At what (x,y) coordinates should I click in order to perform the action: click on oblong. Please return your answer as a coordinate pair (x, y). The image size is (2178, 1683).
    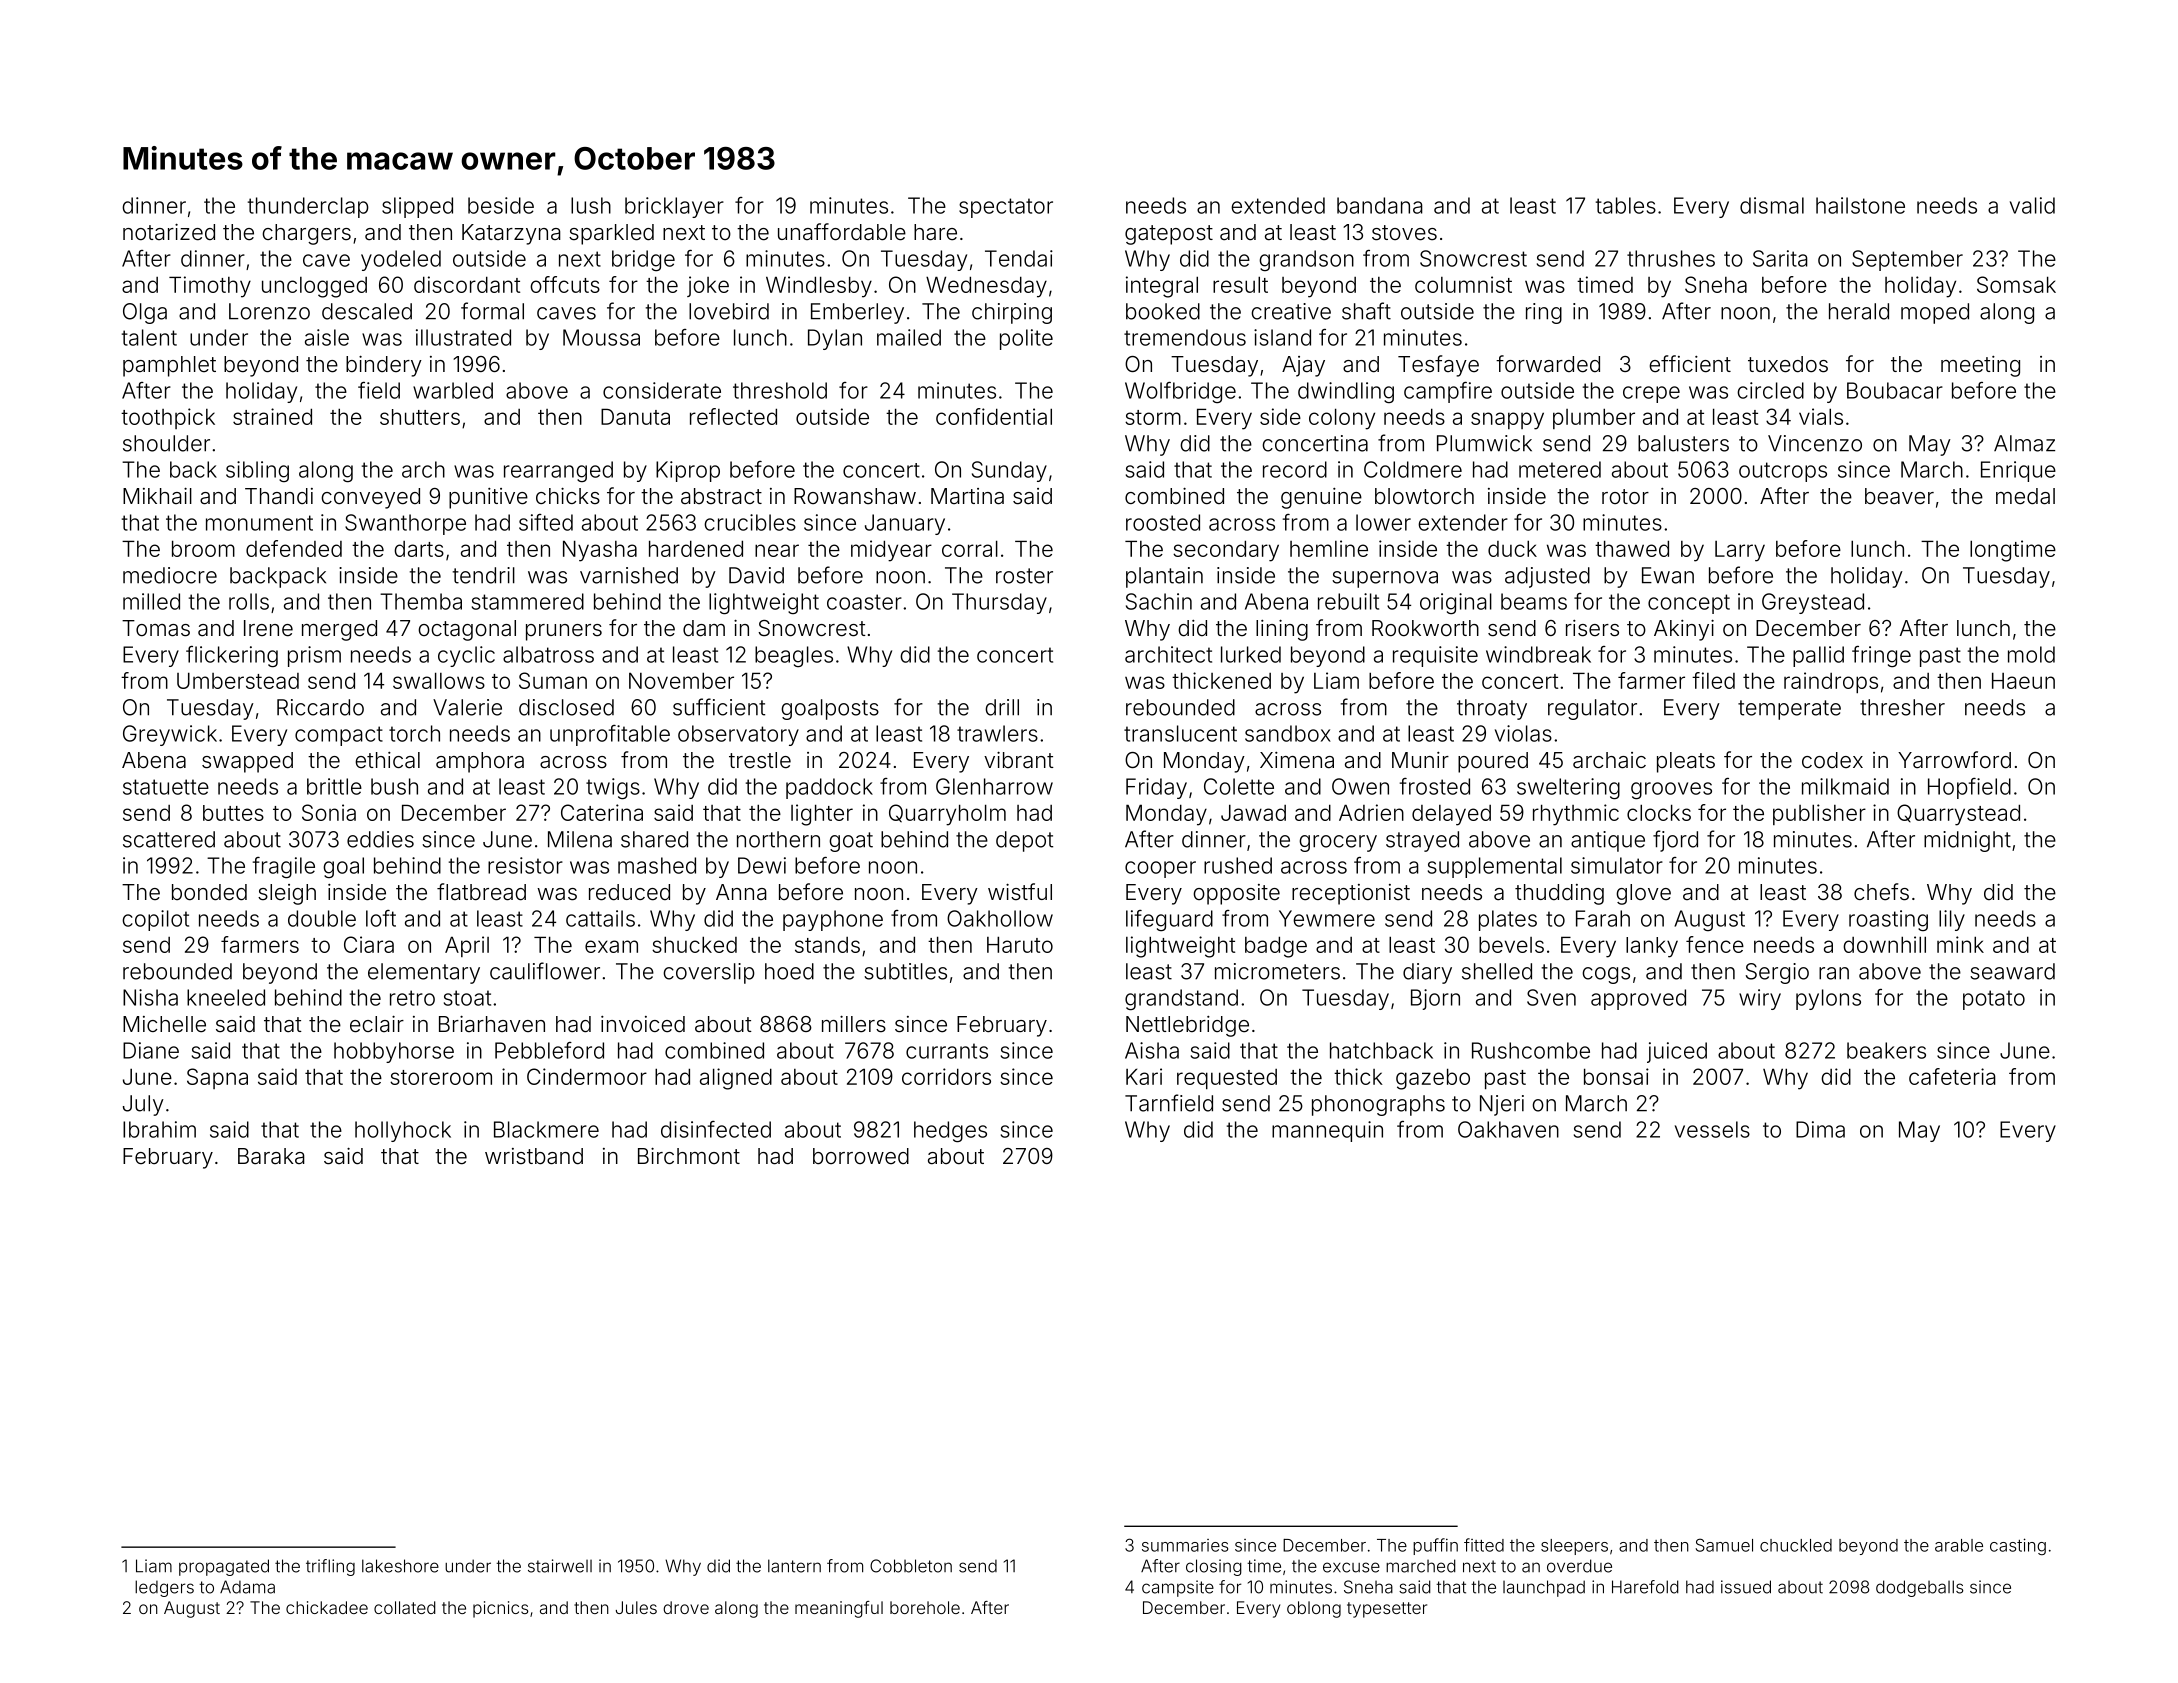
    Looking at the image, I should click on (1314, 1609).
